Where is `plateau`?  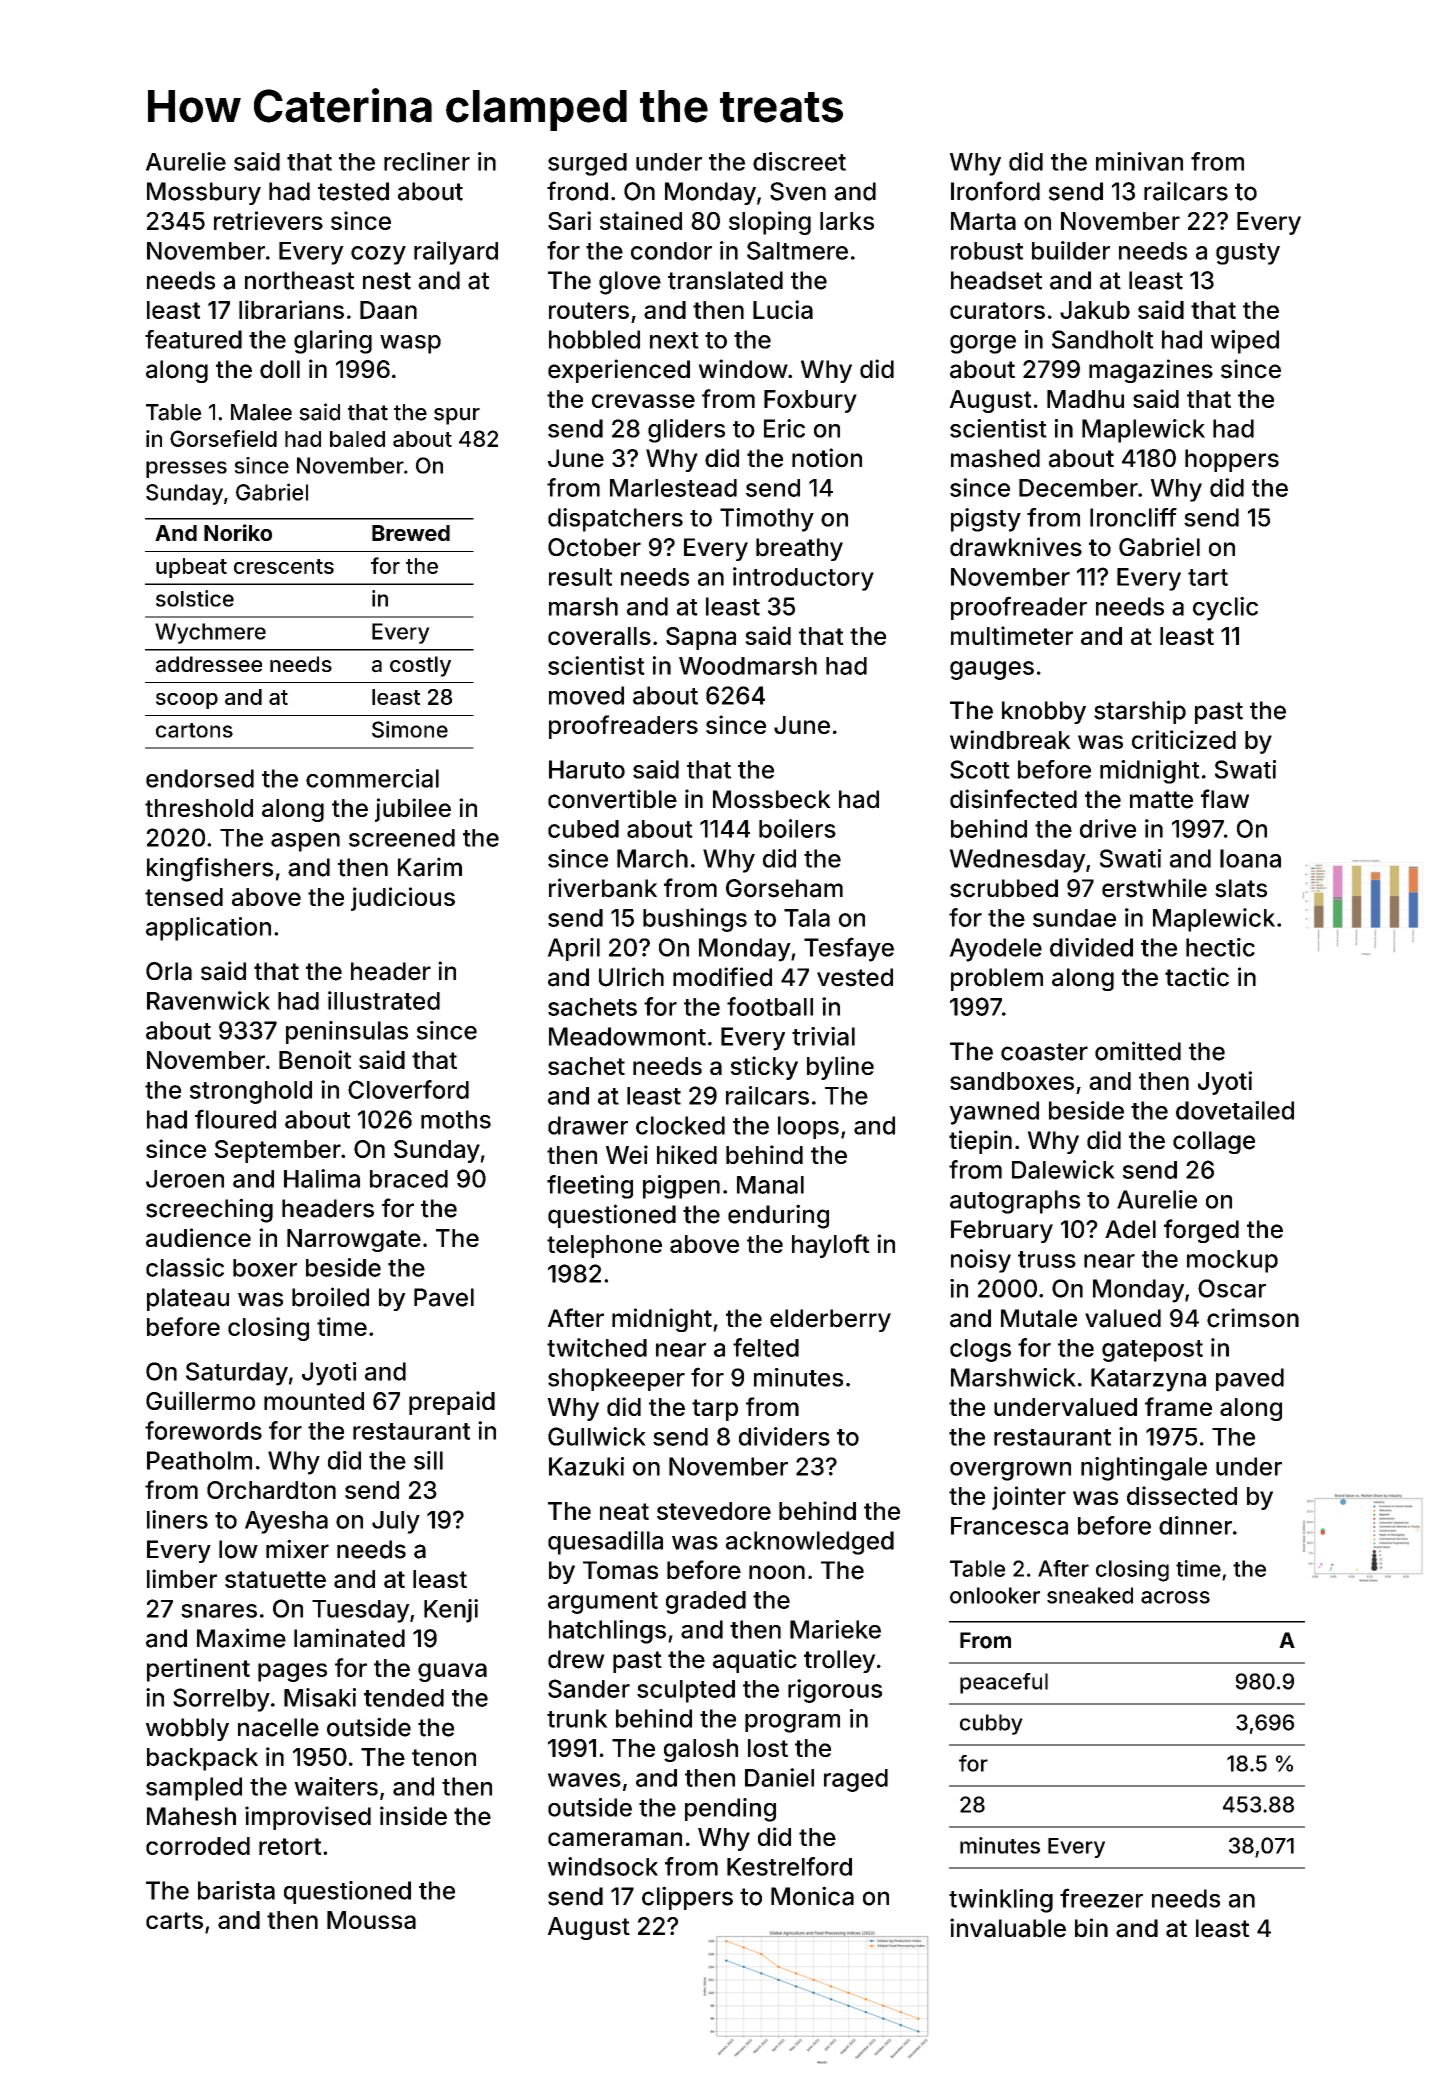 plateau is located at coordinates (188, 1299).
